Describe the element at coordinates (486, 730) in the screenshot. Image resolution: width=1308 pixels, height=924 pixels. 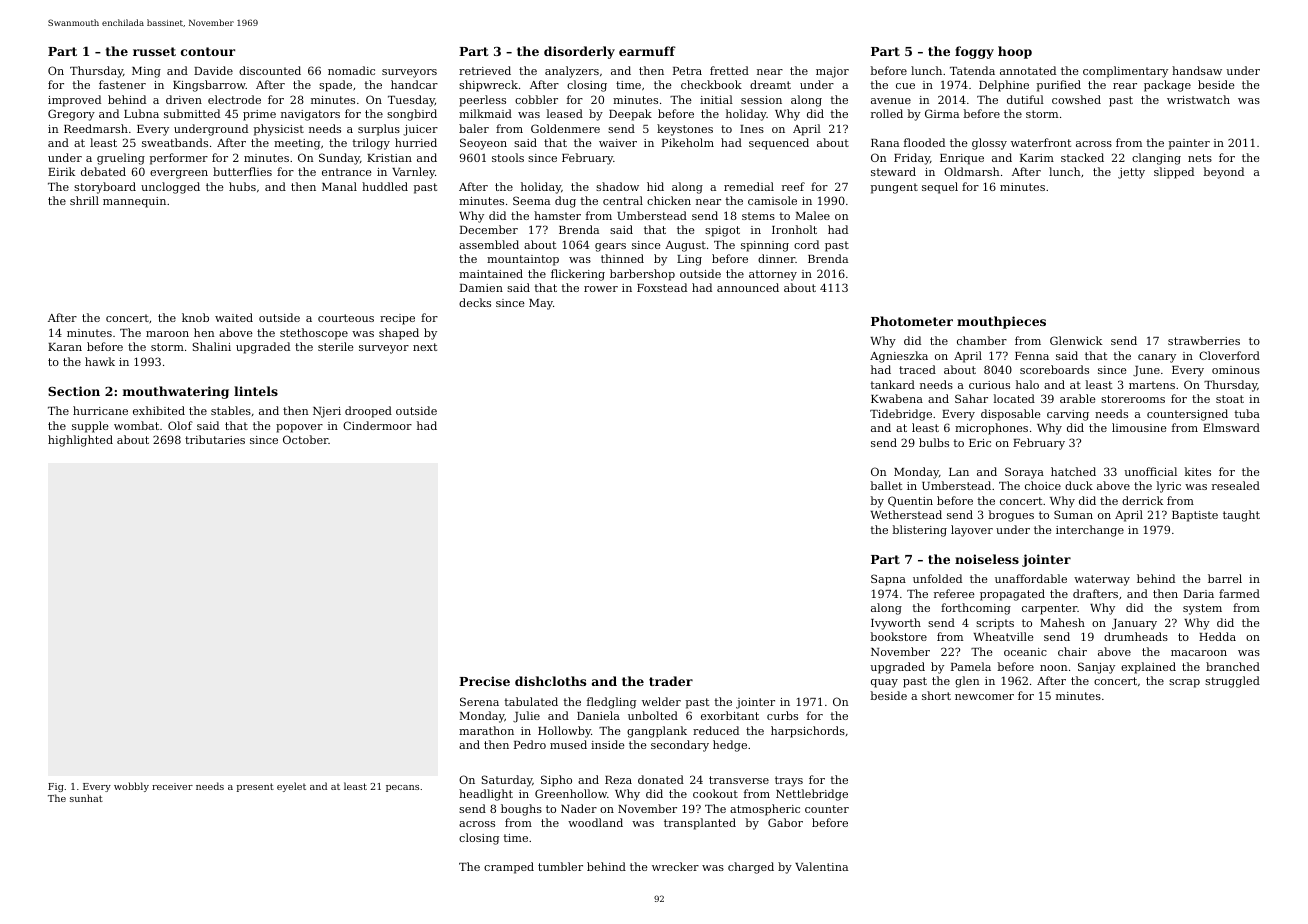
I see `marathon` at that location.
